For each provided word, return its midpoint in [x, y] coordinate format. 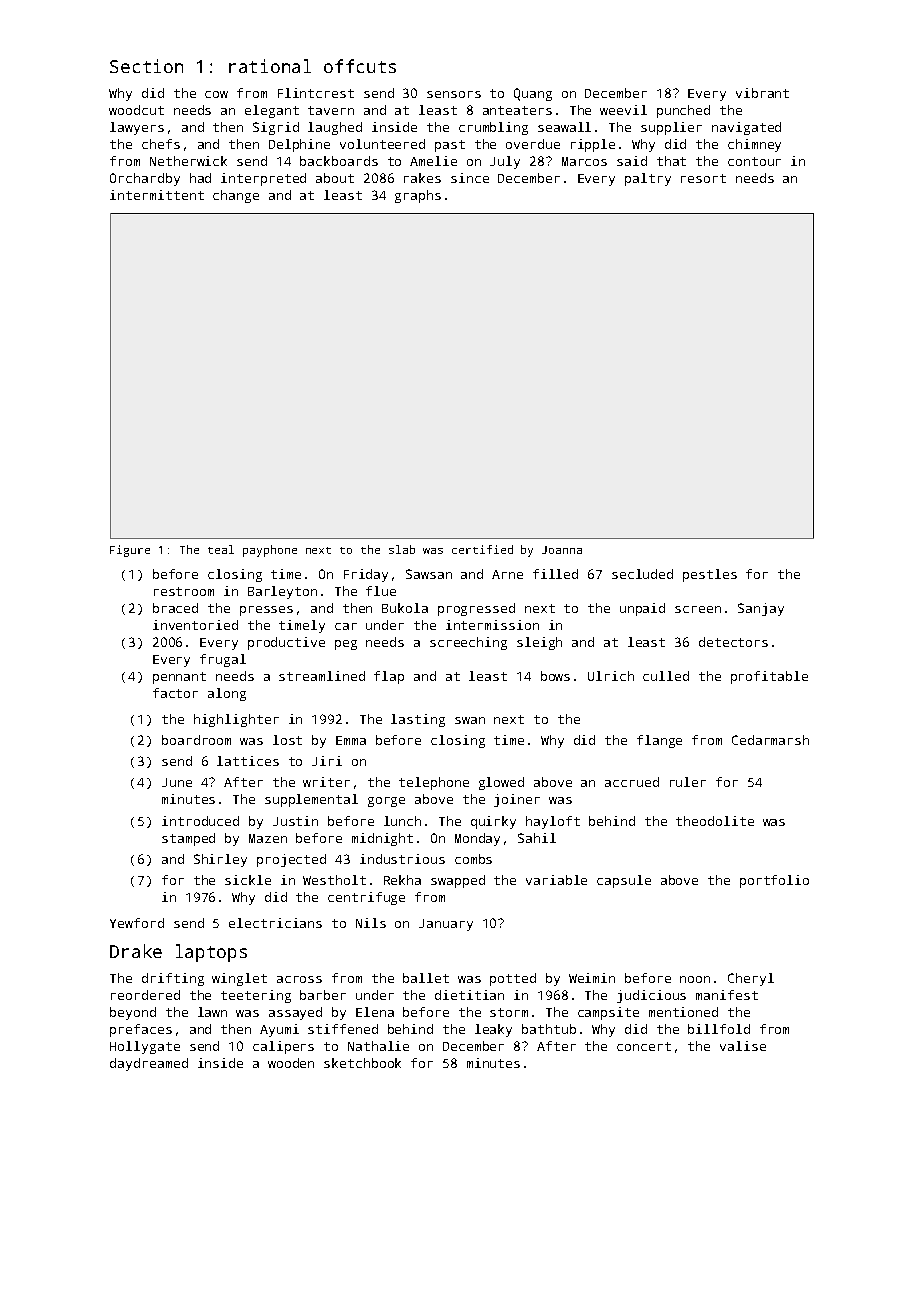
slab [402, 549]
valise [743, 1046]
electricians [275, 923]
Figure [130, 551]
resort [703, 178]
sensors [454, 94]
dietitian [469, 995]
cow [216, 94]
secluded [642, 574]
